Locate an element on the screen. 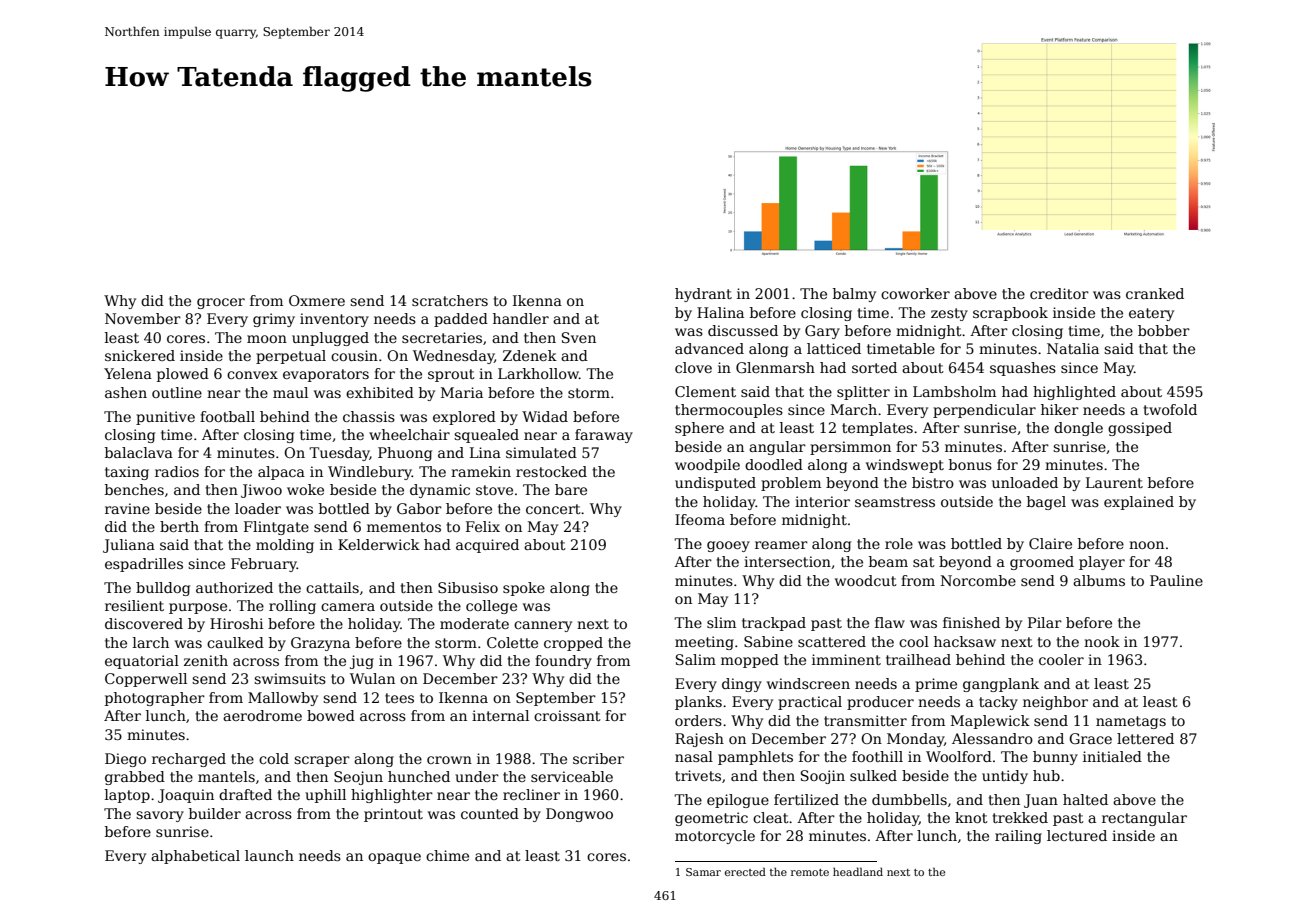 Image resolution: width=1308 pixels, height=924 pixels. handler is located at coordinates (521, 318).
